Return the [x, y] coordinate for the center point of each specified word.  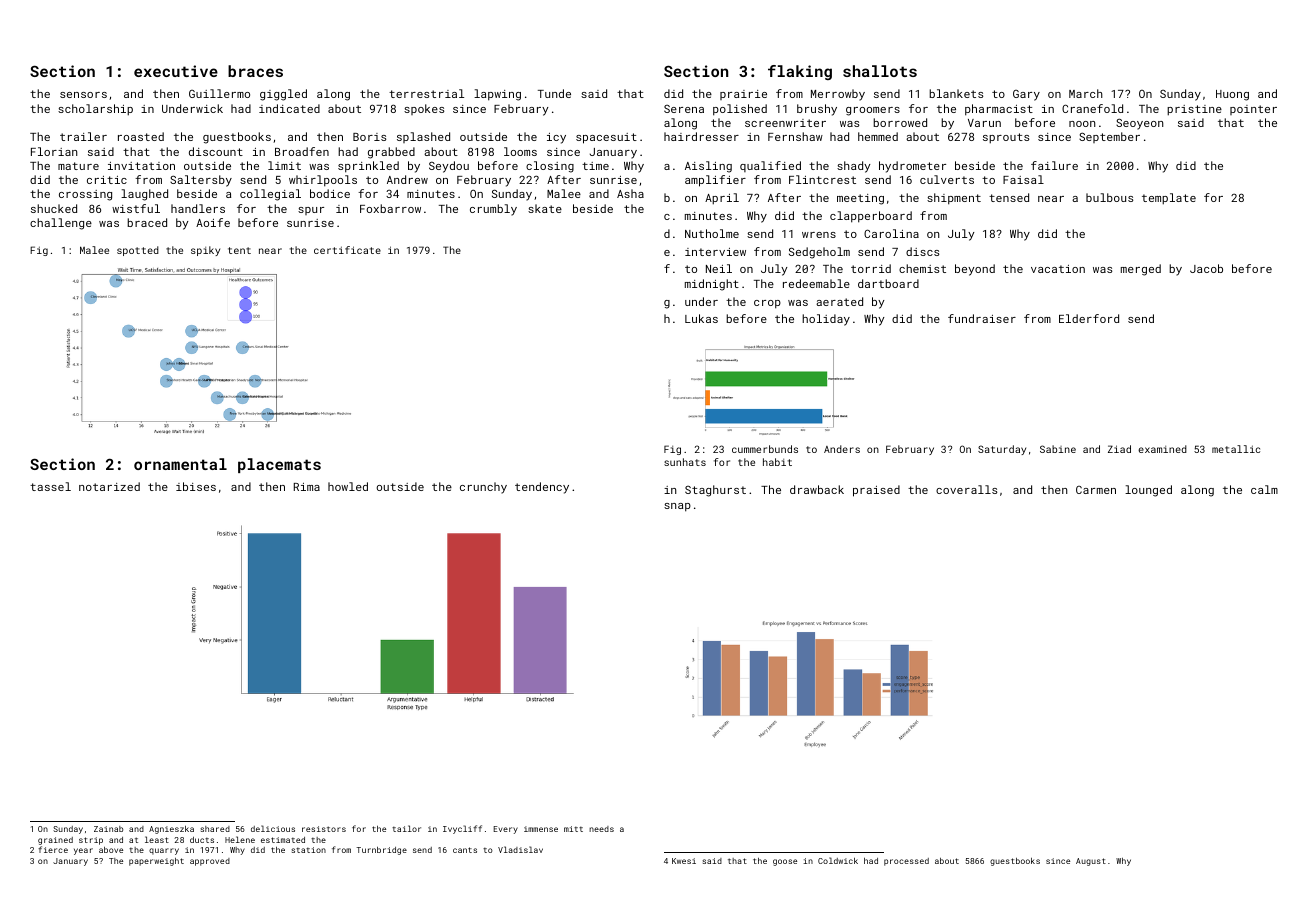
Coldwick [838, 860]
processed [906, 862]
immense [541, 829]
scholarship [95, 110]
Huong [1232, 95]
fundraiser [982, 318]
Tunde [554, 93]
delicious [273, 828]
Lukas [701, 318]
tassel [50, 486]
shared [215, 829]
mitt [573, 829]
